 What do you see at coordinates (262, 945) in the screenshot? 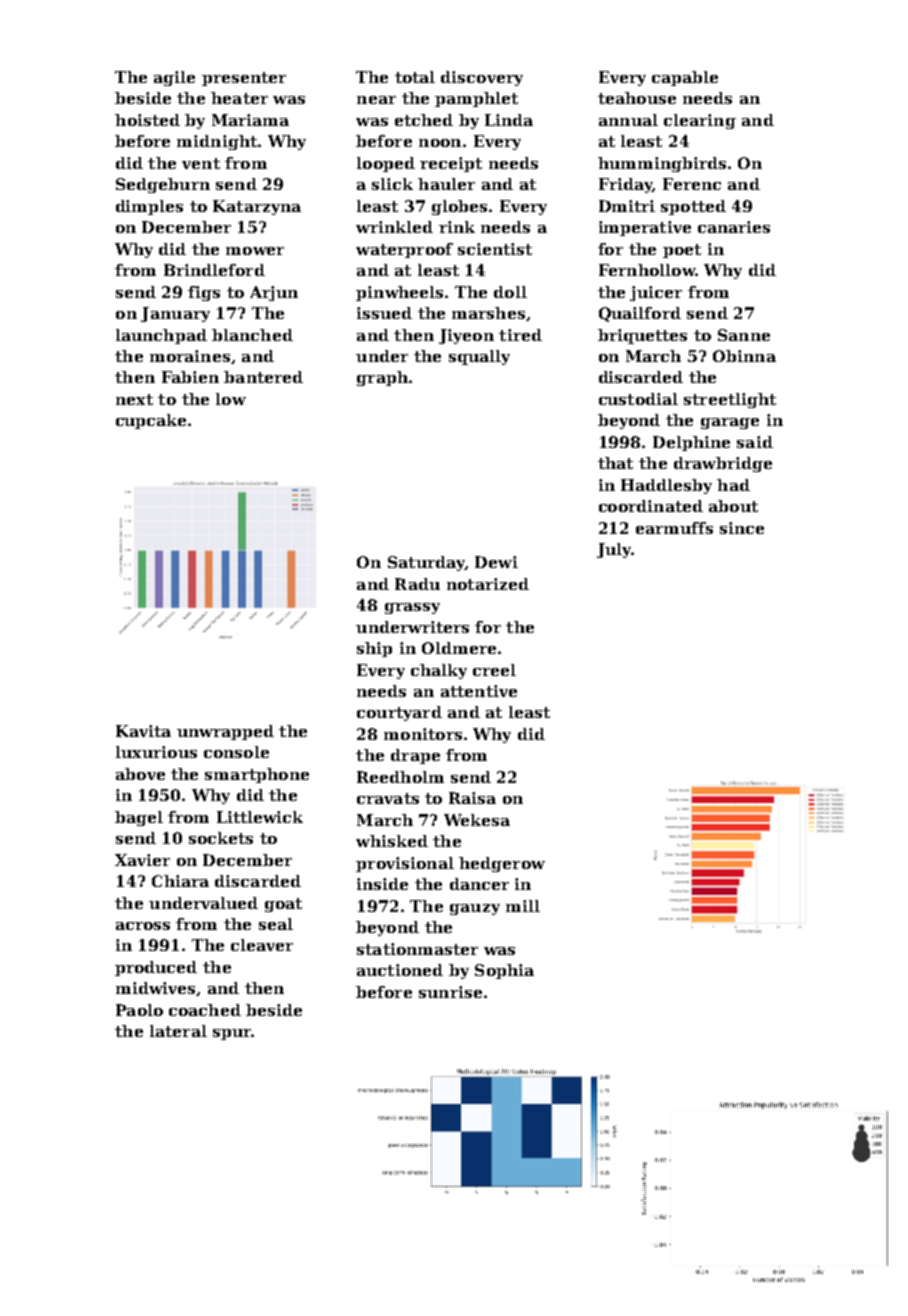
I see `cleaver` at bounding box center [262, 945].
